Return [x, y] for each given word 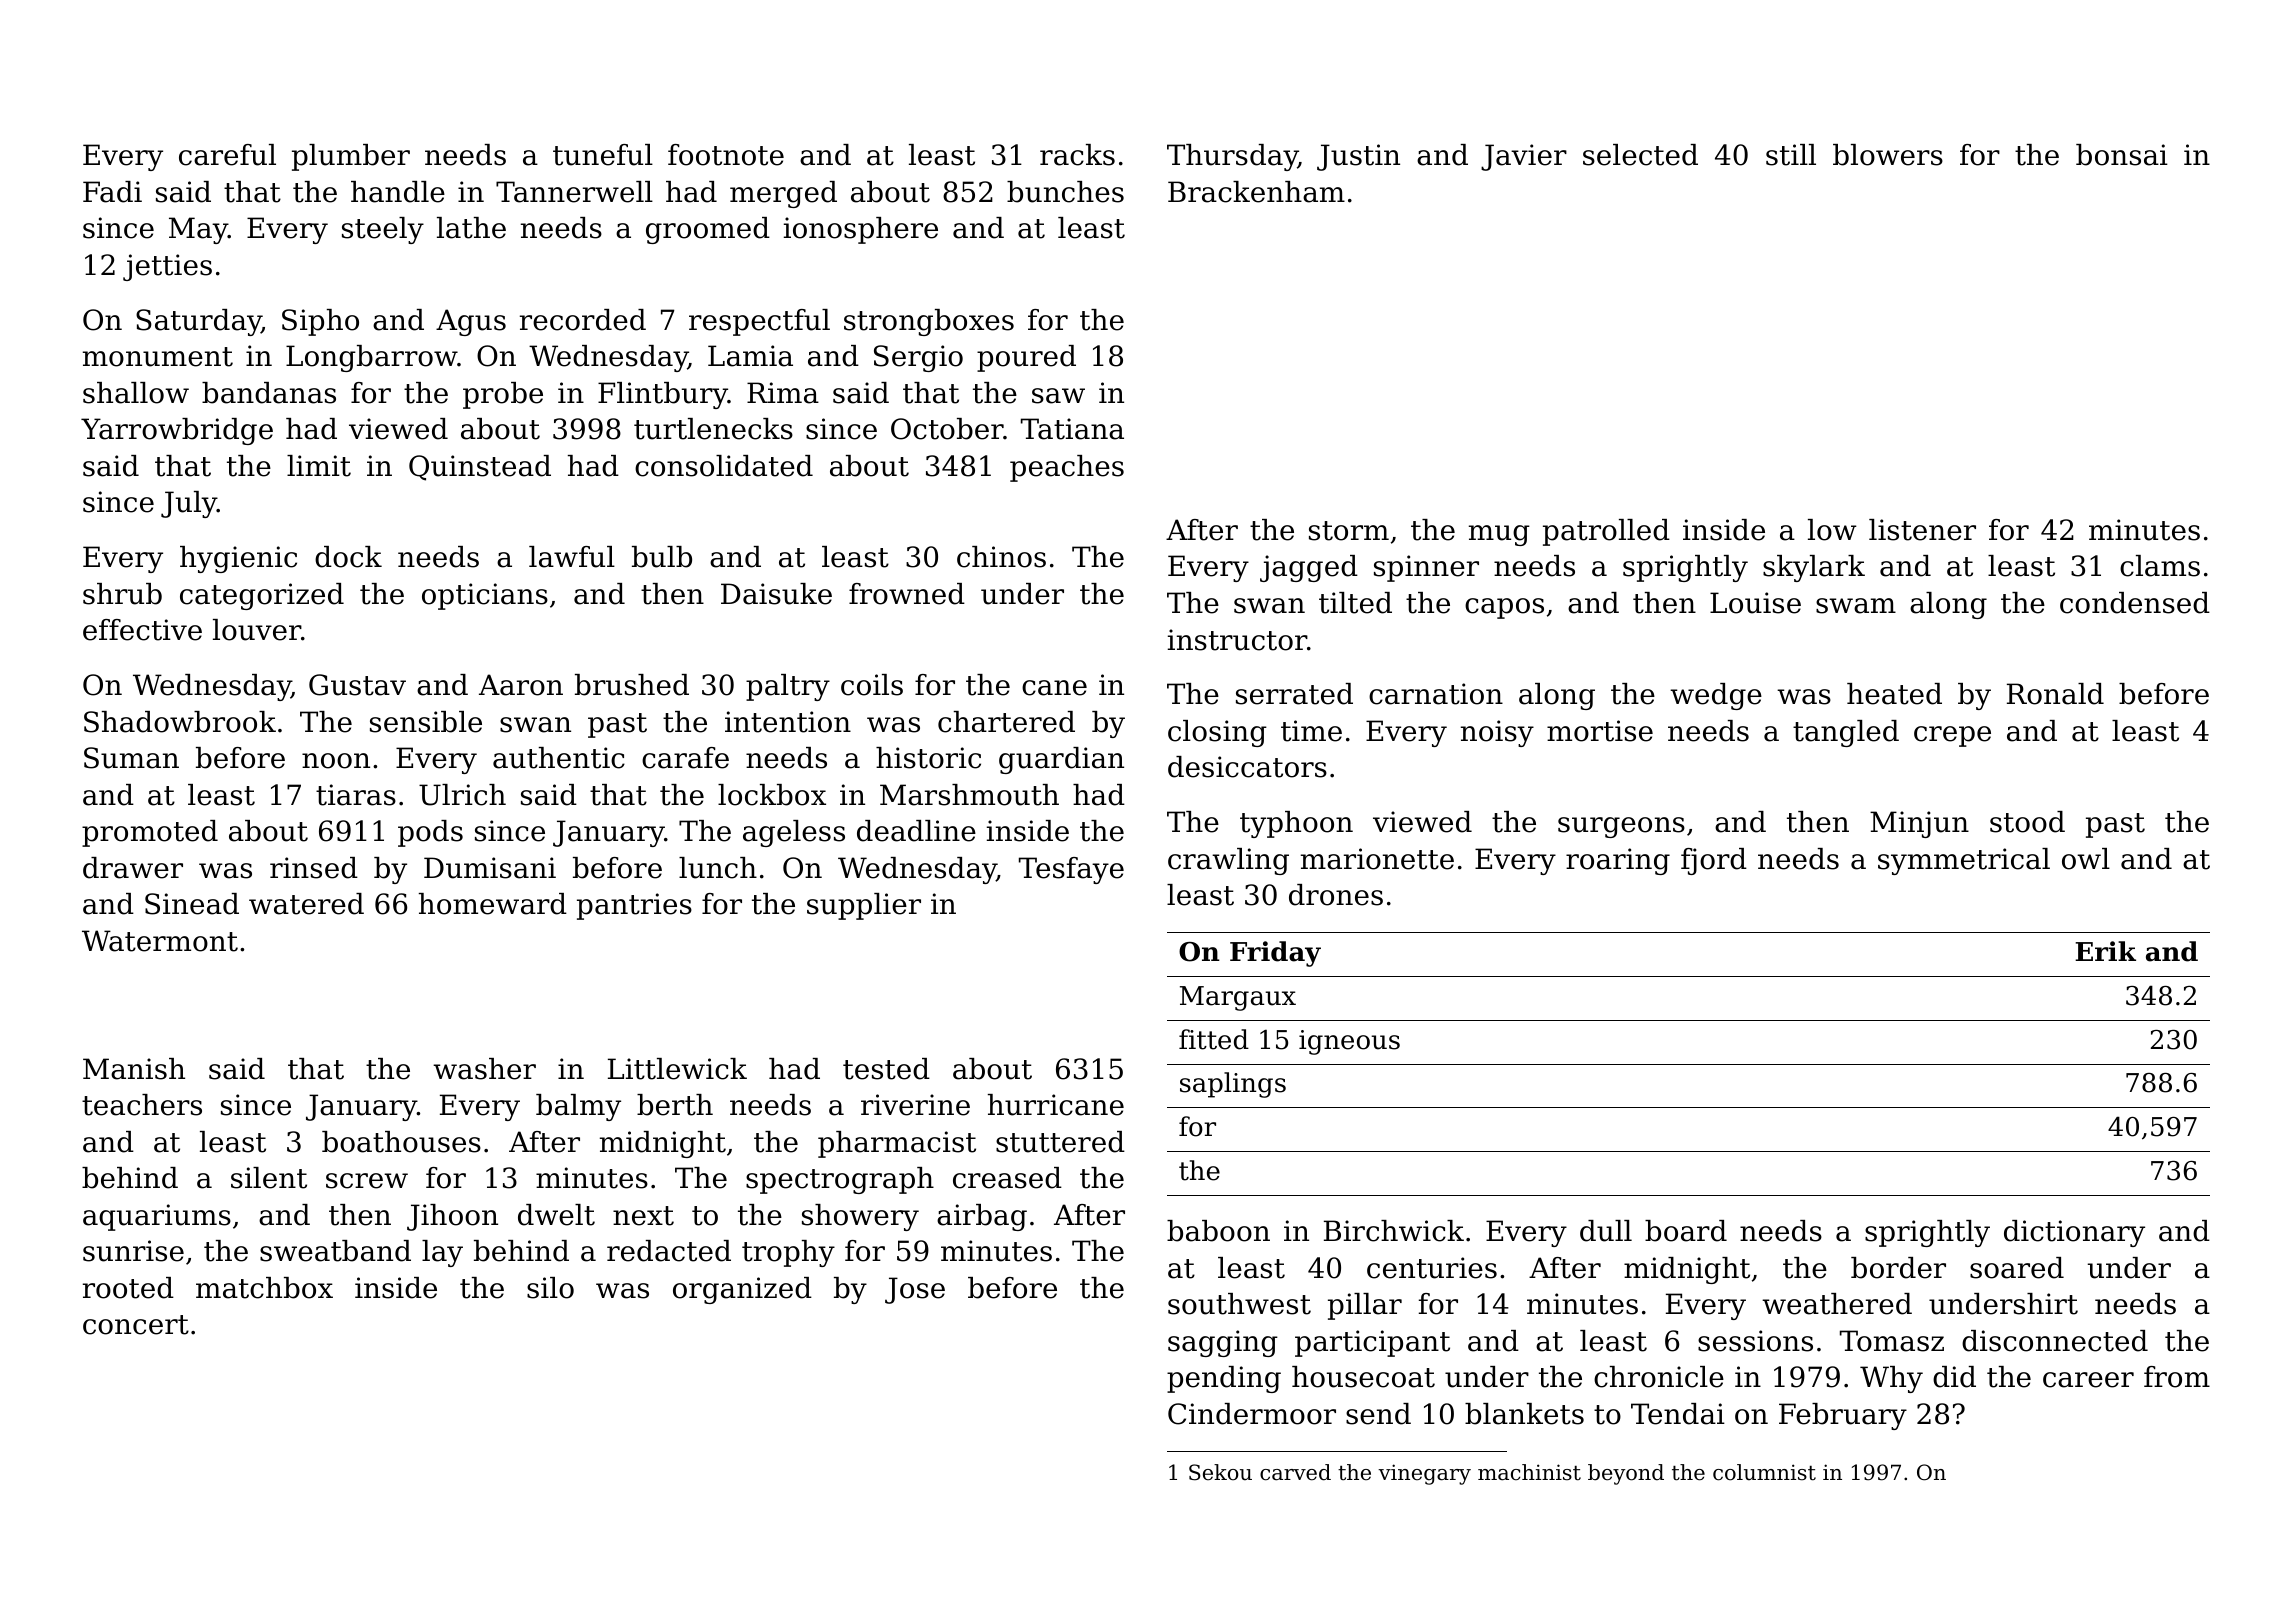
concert [136, 1325]
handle [398, 192]
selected [1640, 155]
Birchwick [1394, 1231]
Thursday [1232, 157]
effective [142, 630]
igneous [1349, 1042]
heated [1894, 694]
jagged [1309, 568]
